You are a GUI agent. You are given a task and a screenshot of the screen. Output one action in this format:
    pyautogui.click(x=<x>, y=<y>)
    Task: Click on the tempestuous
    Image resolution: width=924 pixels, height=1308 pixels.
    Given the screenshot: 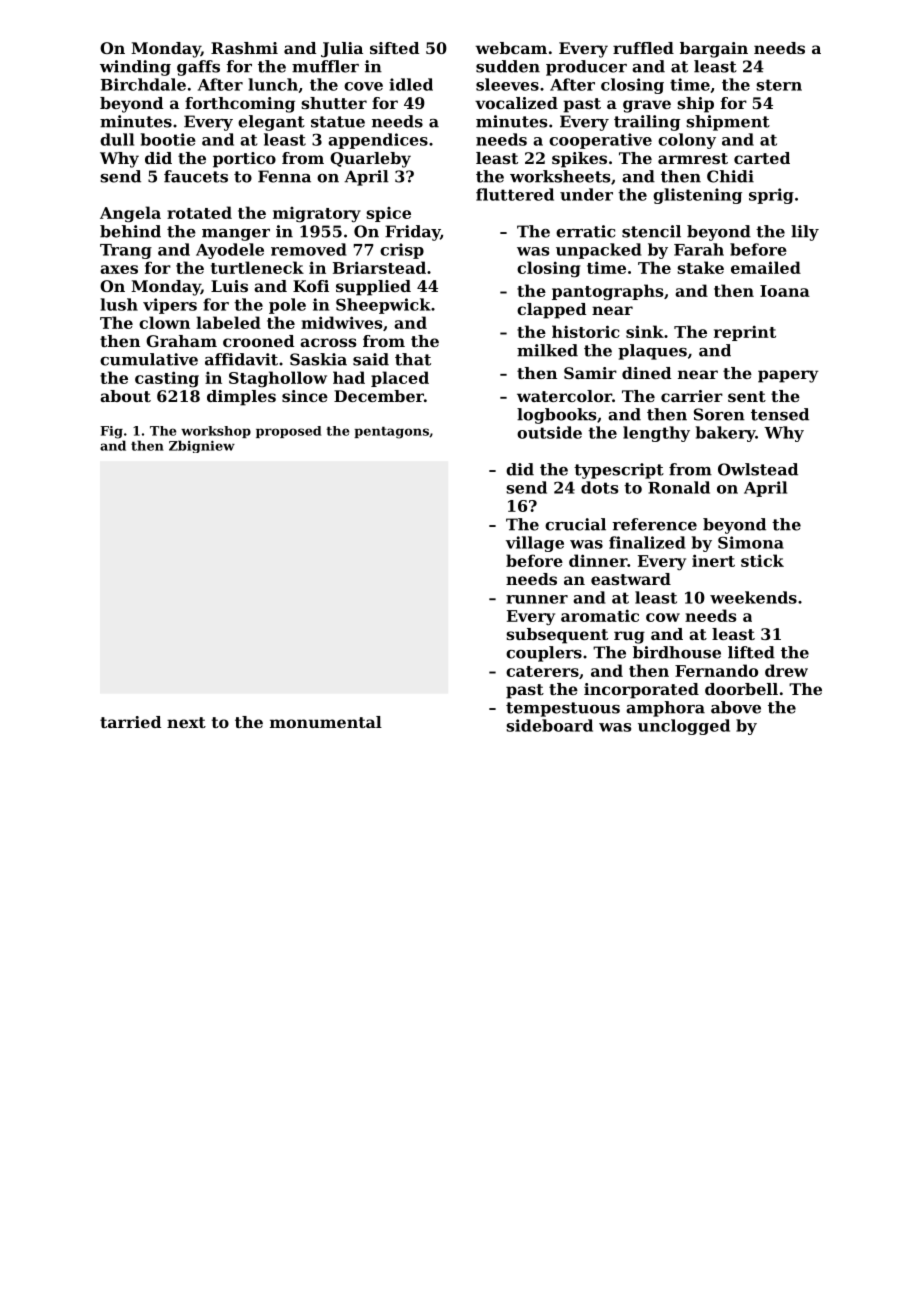 What is the action you would take?
    pyautogui.click(x=563, y=709)
